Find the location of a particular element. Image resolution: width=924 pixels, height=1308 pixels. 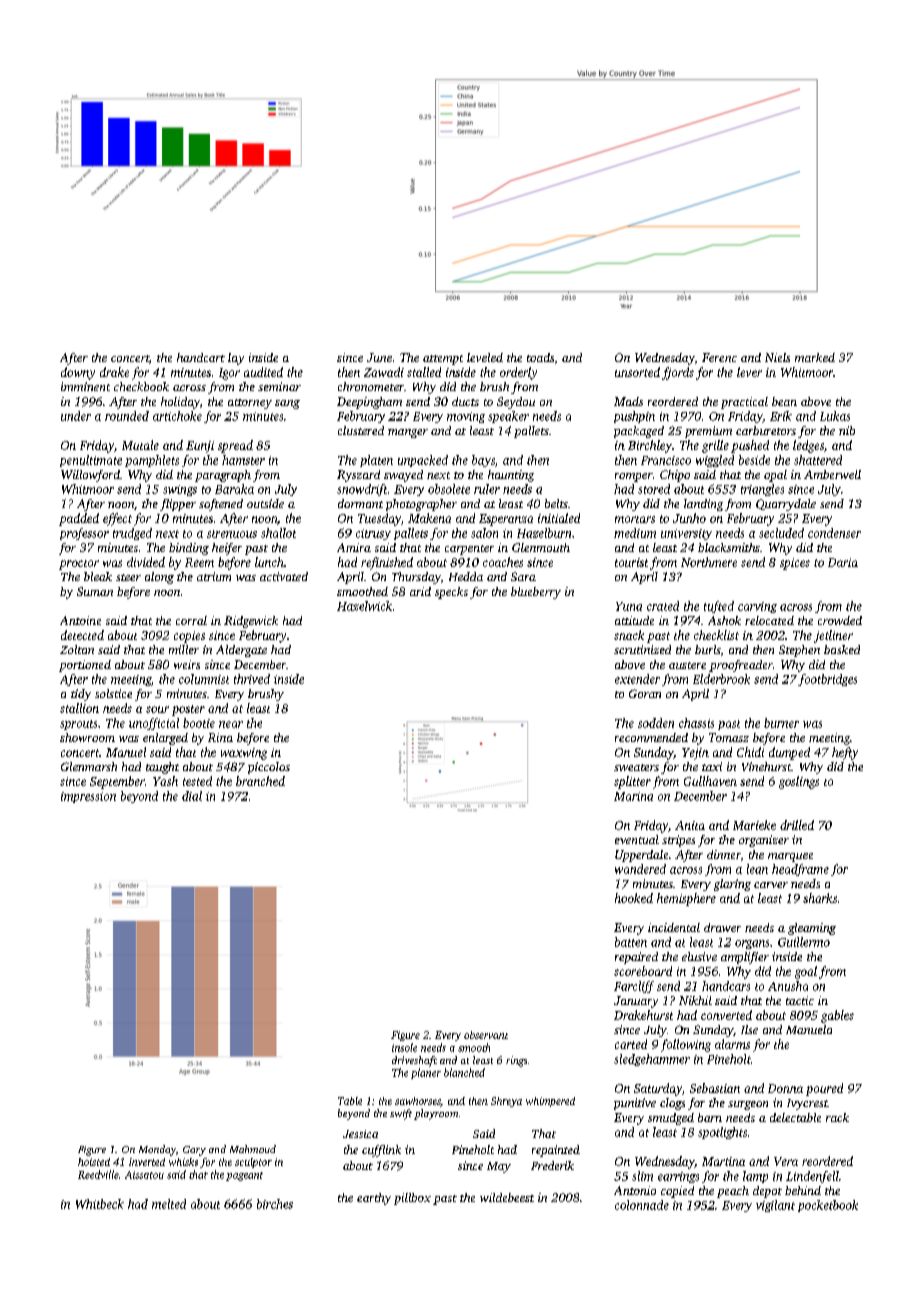

burner is located at coordinates (781, 723).
